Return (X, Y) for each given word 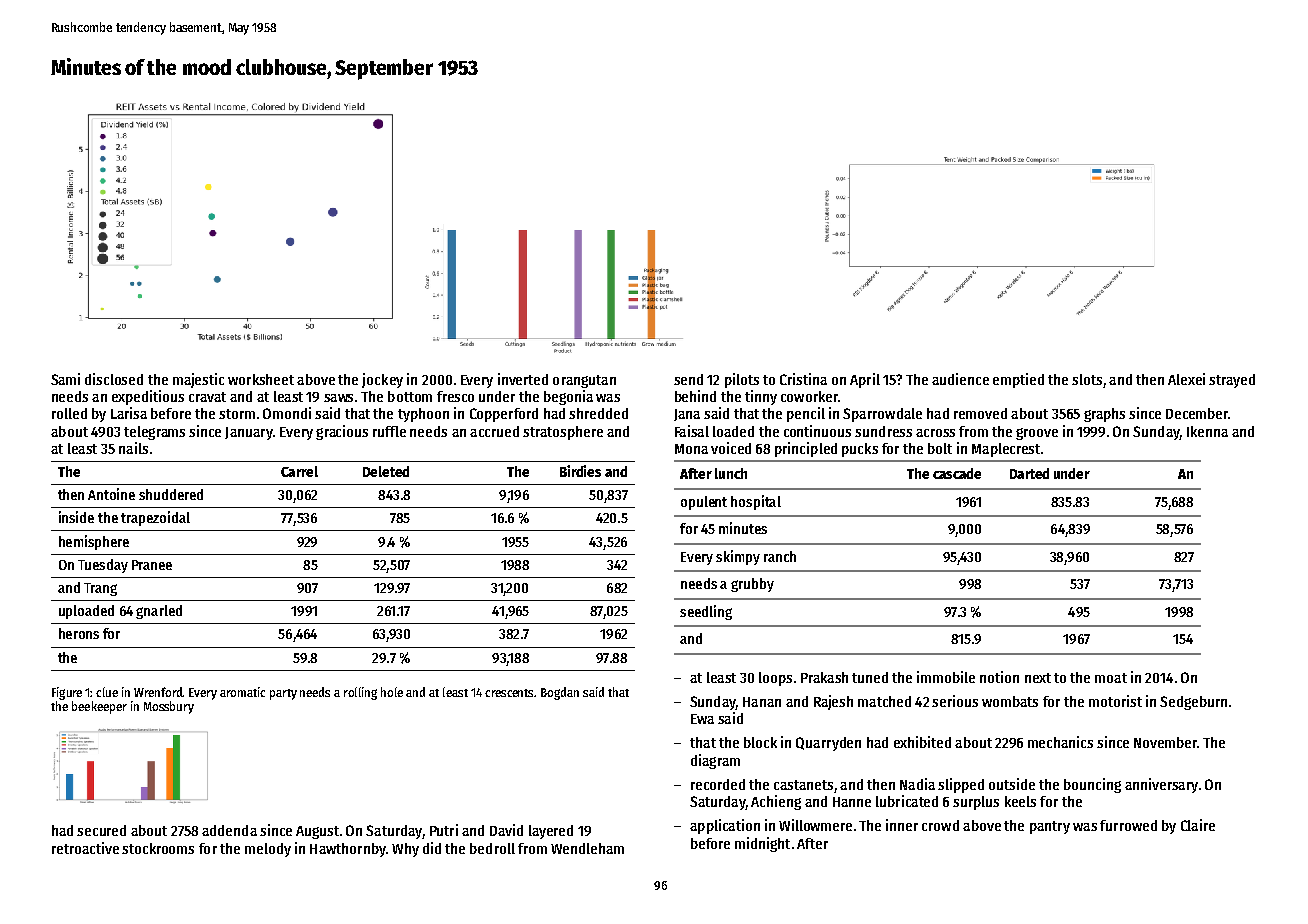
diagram (715, 761)
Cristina (803, 379)
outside (1012, 784)
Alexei (1186, 379)
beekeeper (99, 707)
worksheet (261, 379)
